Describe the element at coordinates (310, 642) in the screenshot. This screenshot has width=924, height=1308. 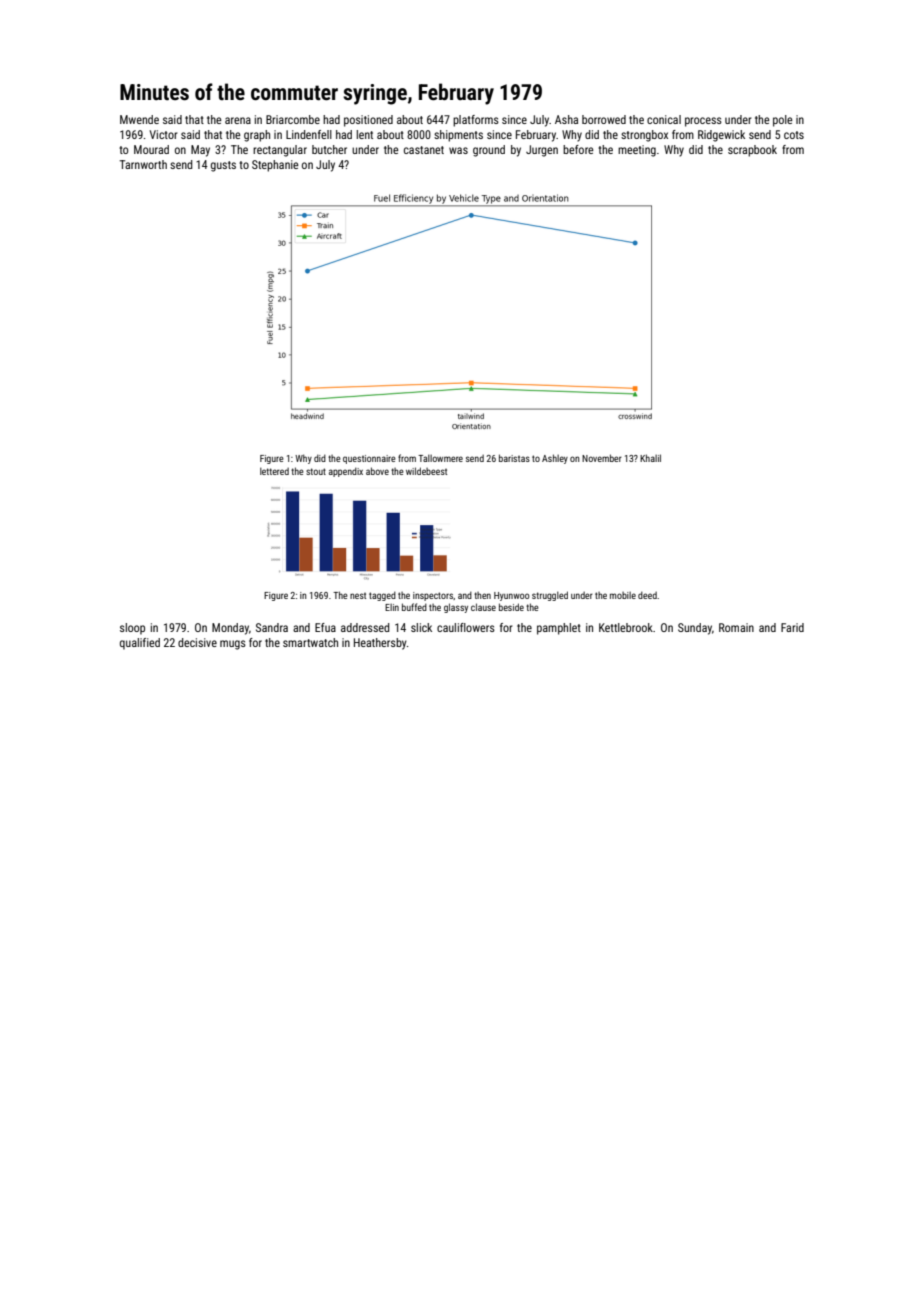
I see `smartwatch` at that location.
